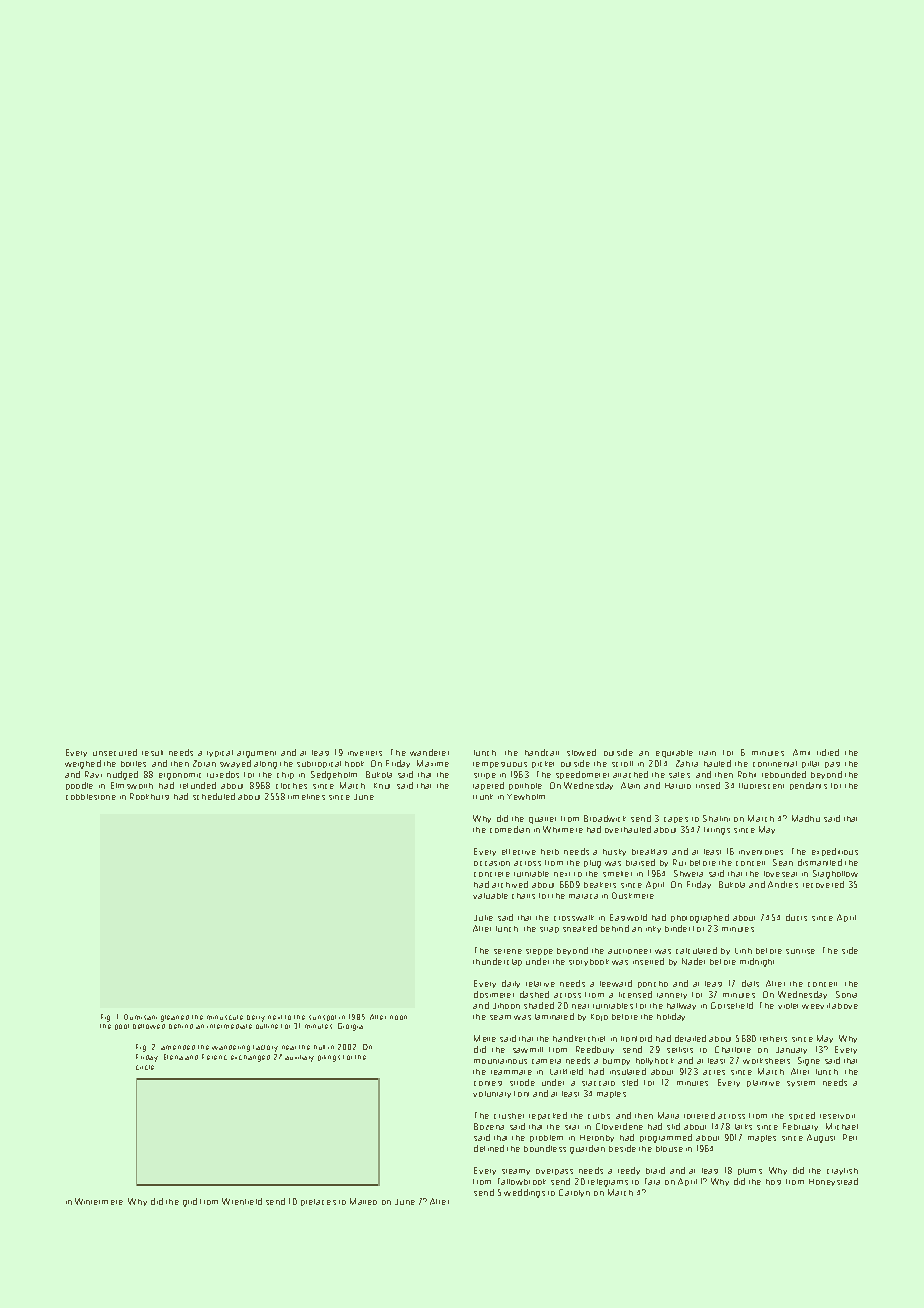  I want to click on Julie, so click(483, 918).
